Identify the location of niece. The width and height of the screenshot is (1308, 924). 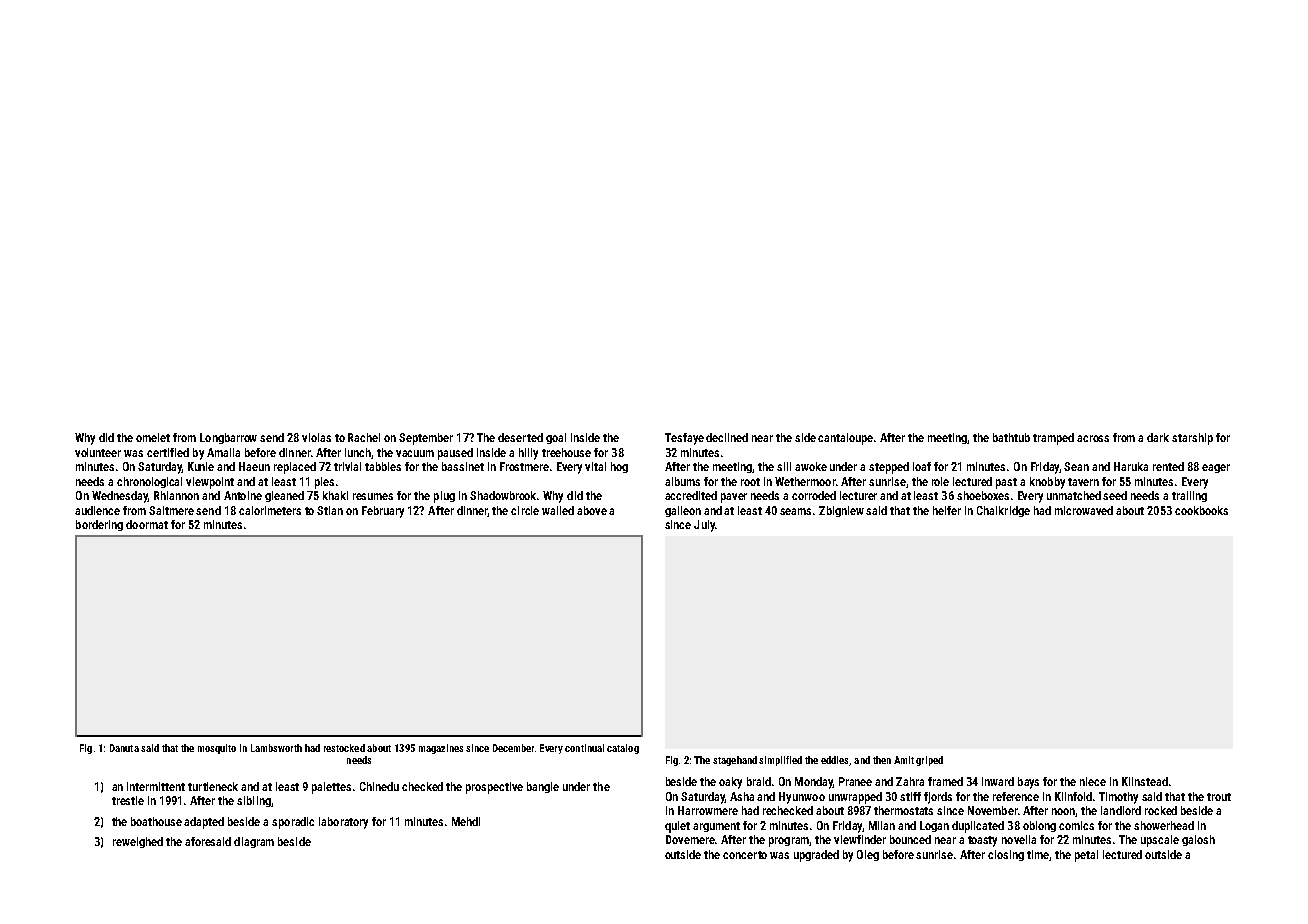
(1093, 781).
